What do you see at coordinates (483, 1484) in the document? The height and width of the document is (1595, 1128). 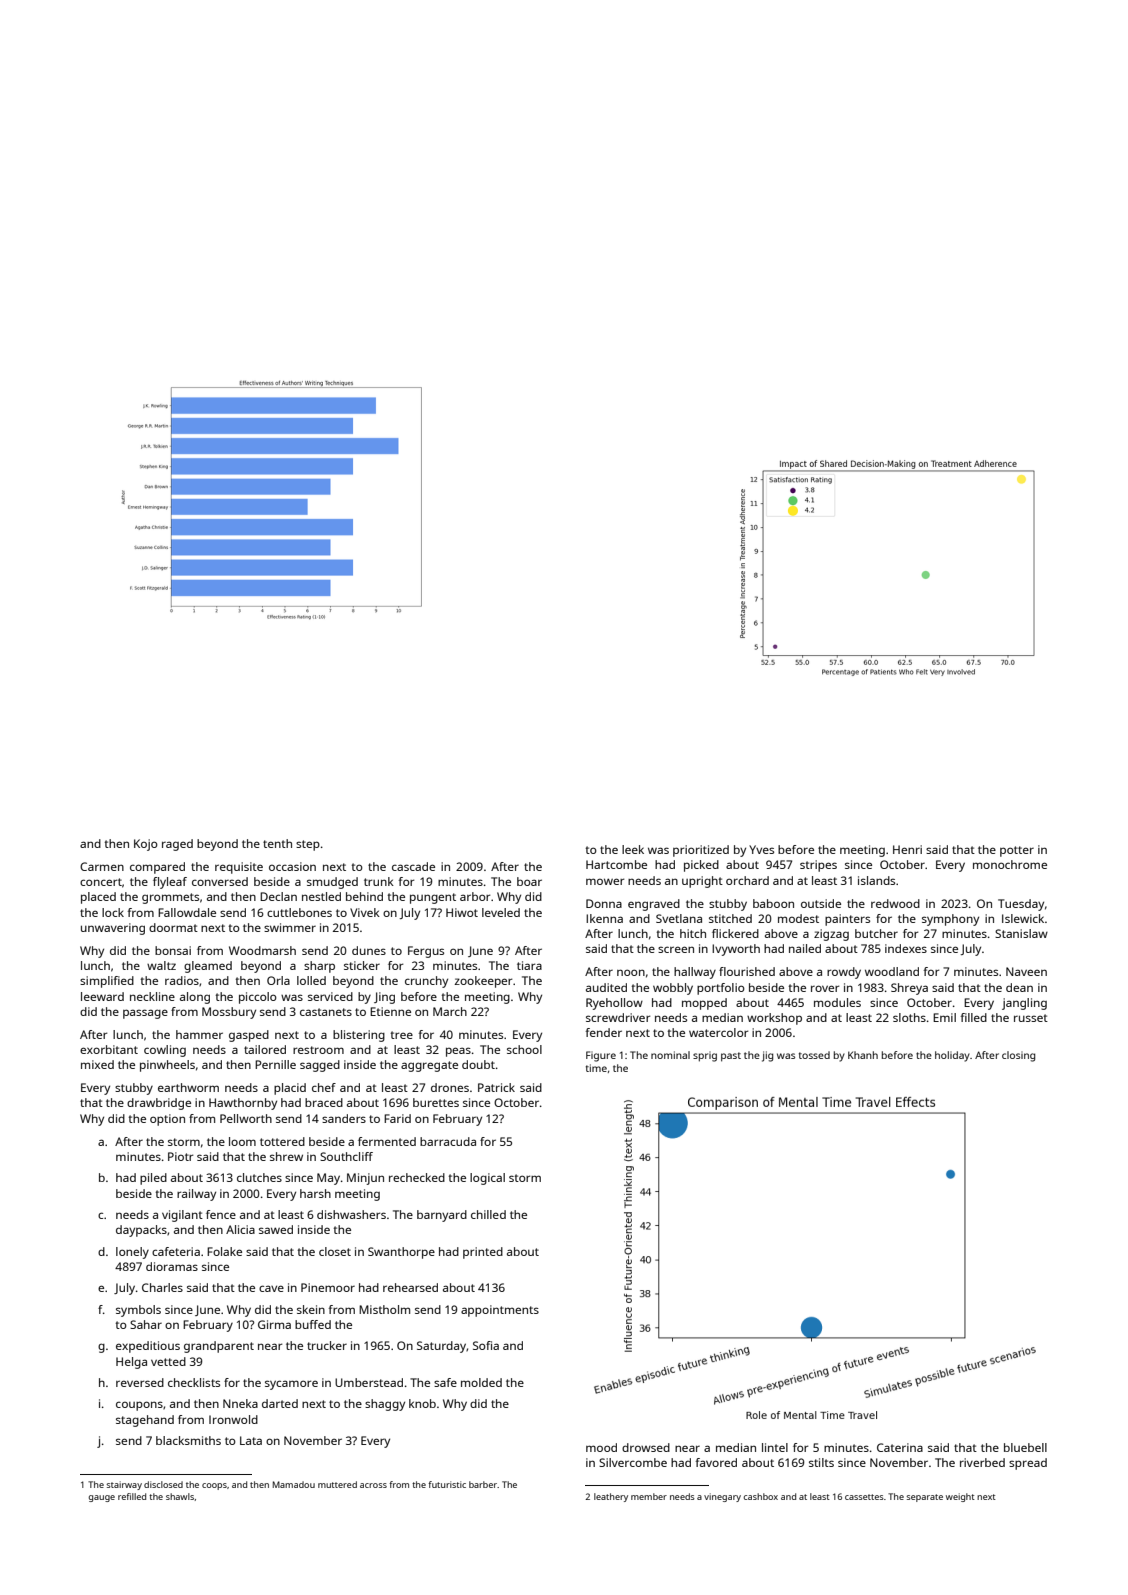 I see `barber` at bounding box center [483, 1484].
